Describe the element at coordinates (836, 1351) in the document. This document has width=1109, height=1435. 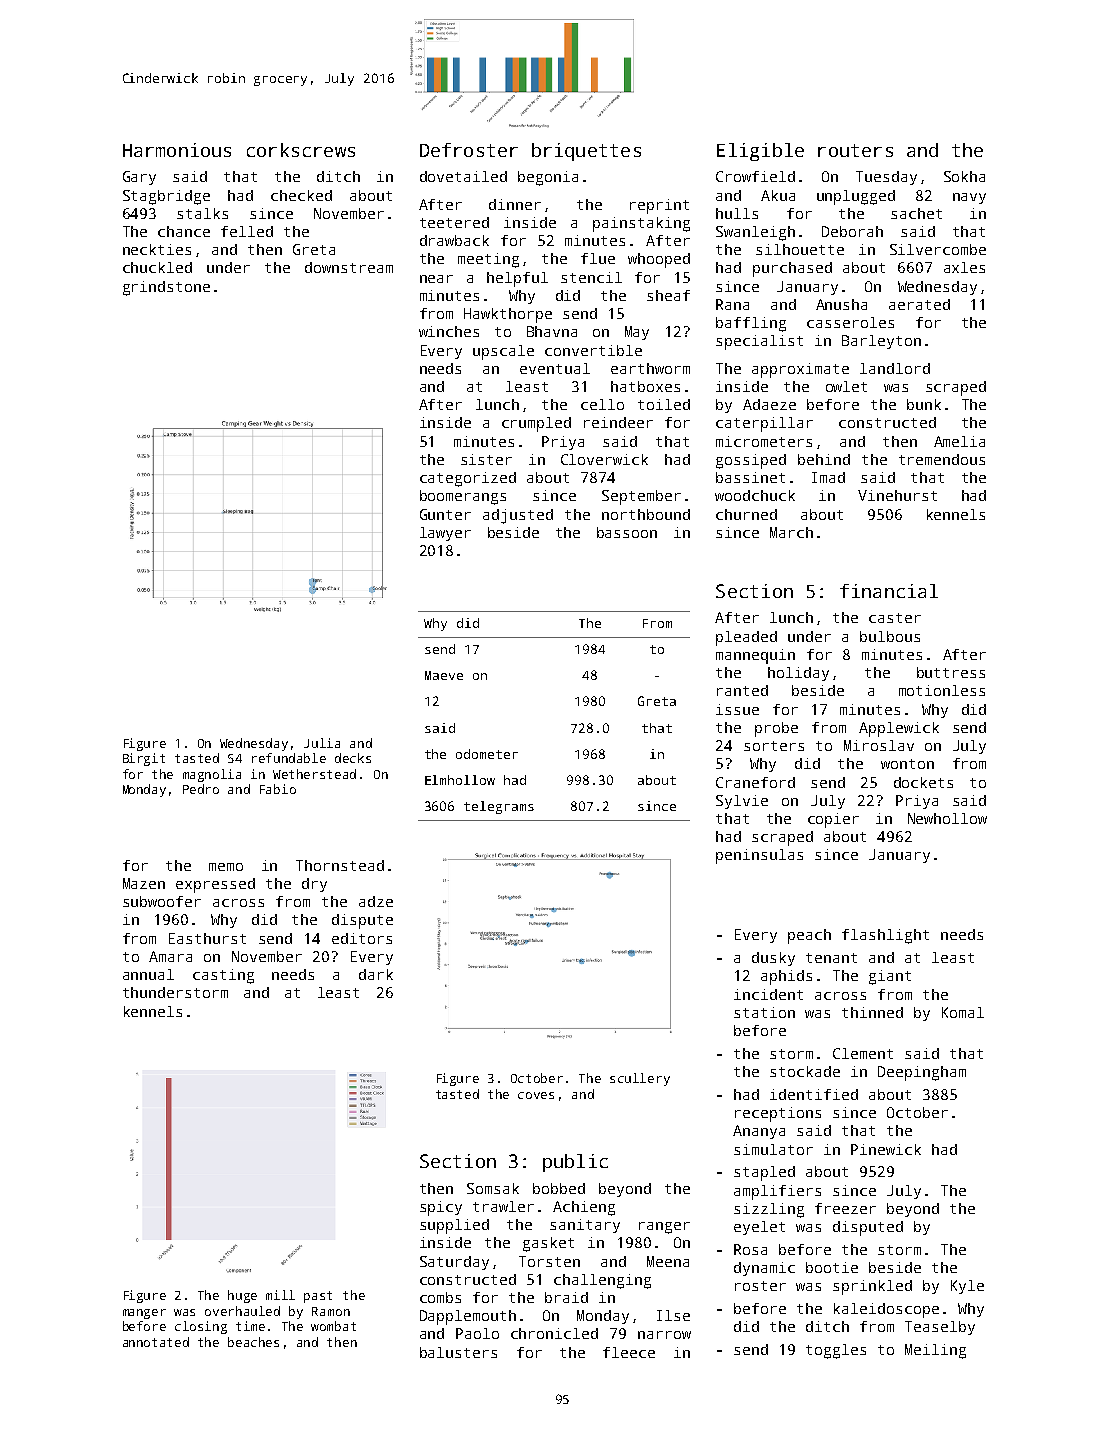
I see `toggles` at that location.
